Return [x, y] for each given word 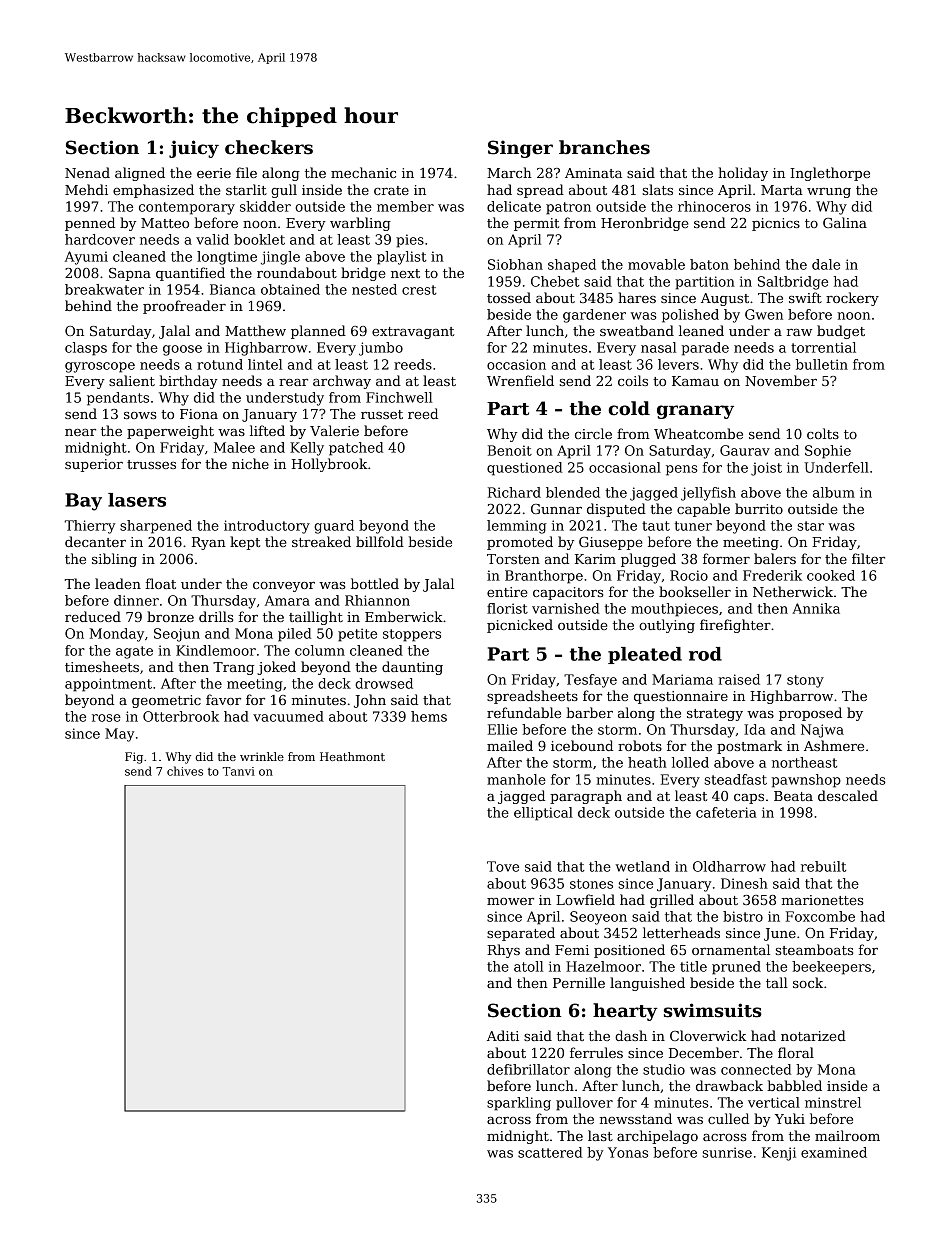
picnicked [520, 626]
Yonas [628, 1152]
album [834, 492]
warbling [360, 224]
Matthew [255, 330]
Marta [782, 190]
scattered [550, 1152]
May [119, 735]
